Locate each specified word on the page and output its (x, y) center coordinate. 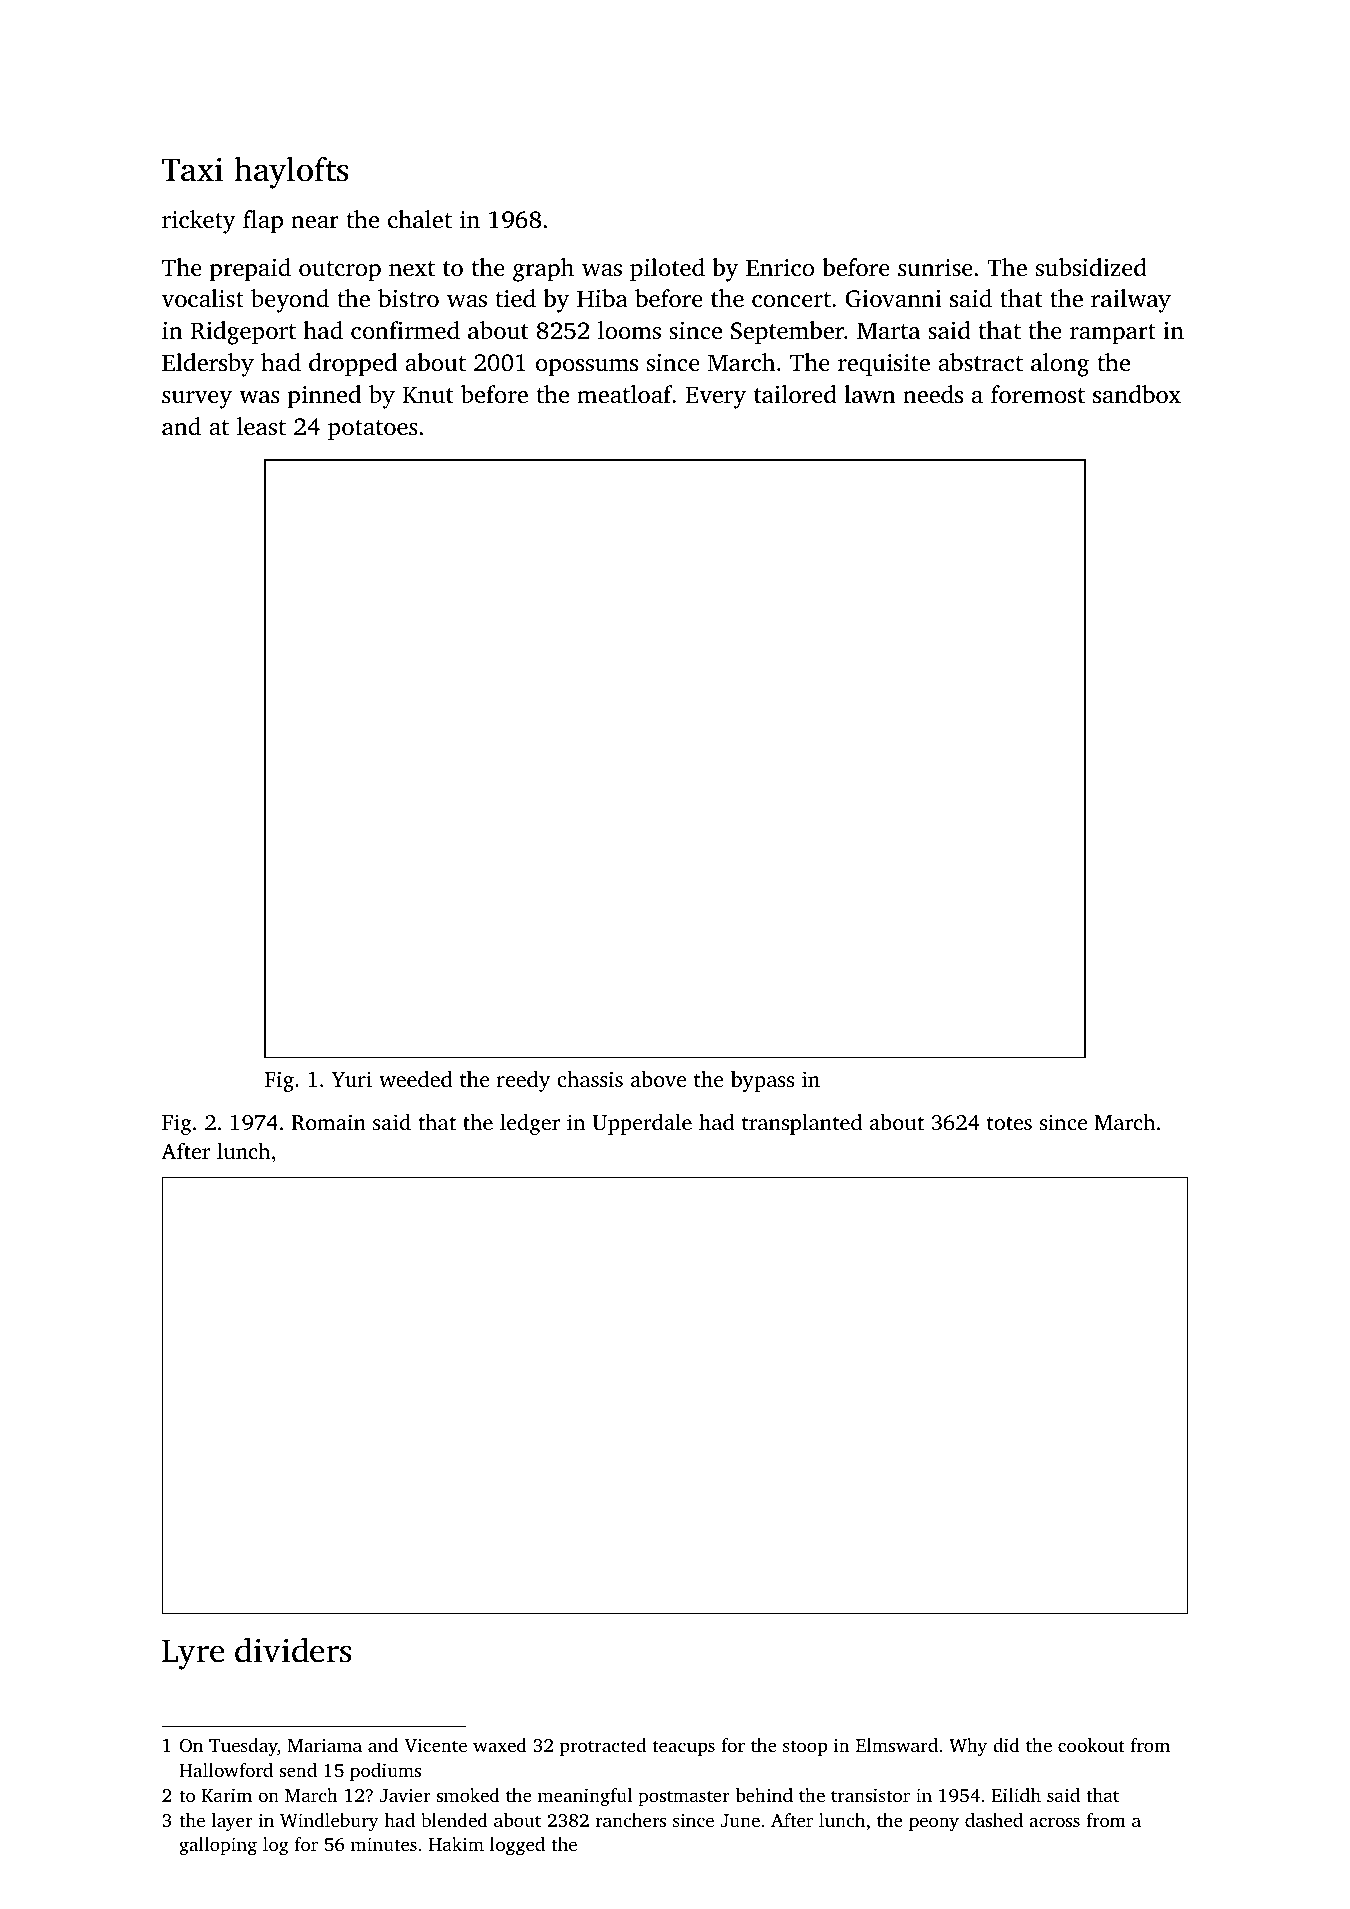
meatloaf (625, 394)
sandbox (1137, 394)
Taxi (192, 169)
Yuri (352, 1079)
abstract (980, 362)
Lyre (193, 1655)
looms (629, 330)
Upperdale (642, 1124)
